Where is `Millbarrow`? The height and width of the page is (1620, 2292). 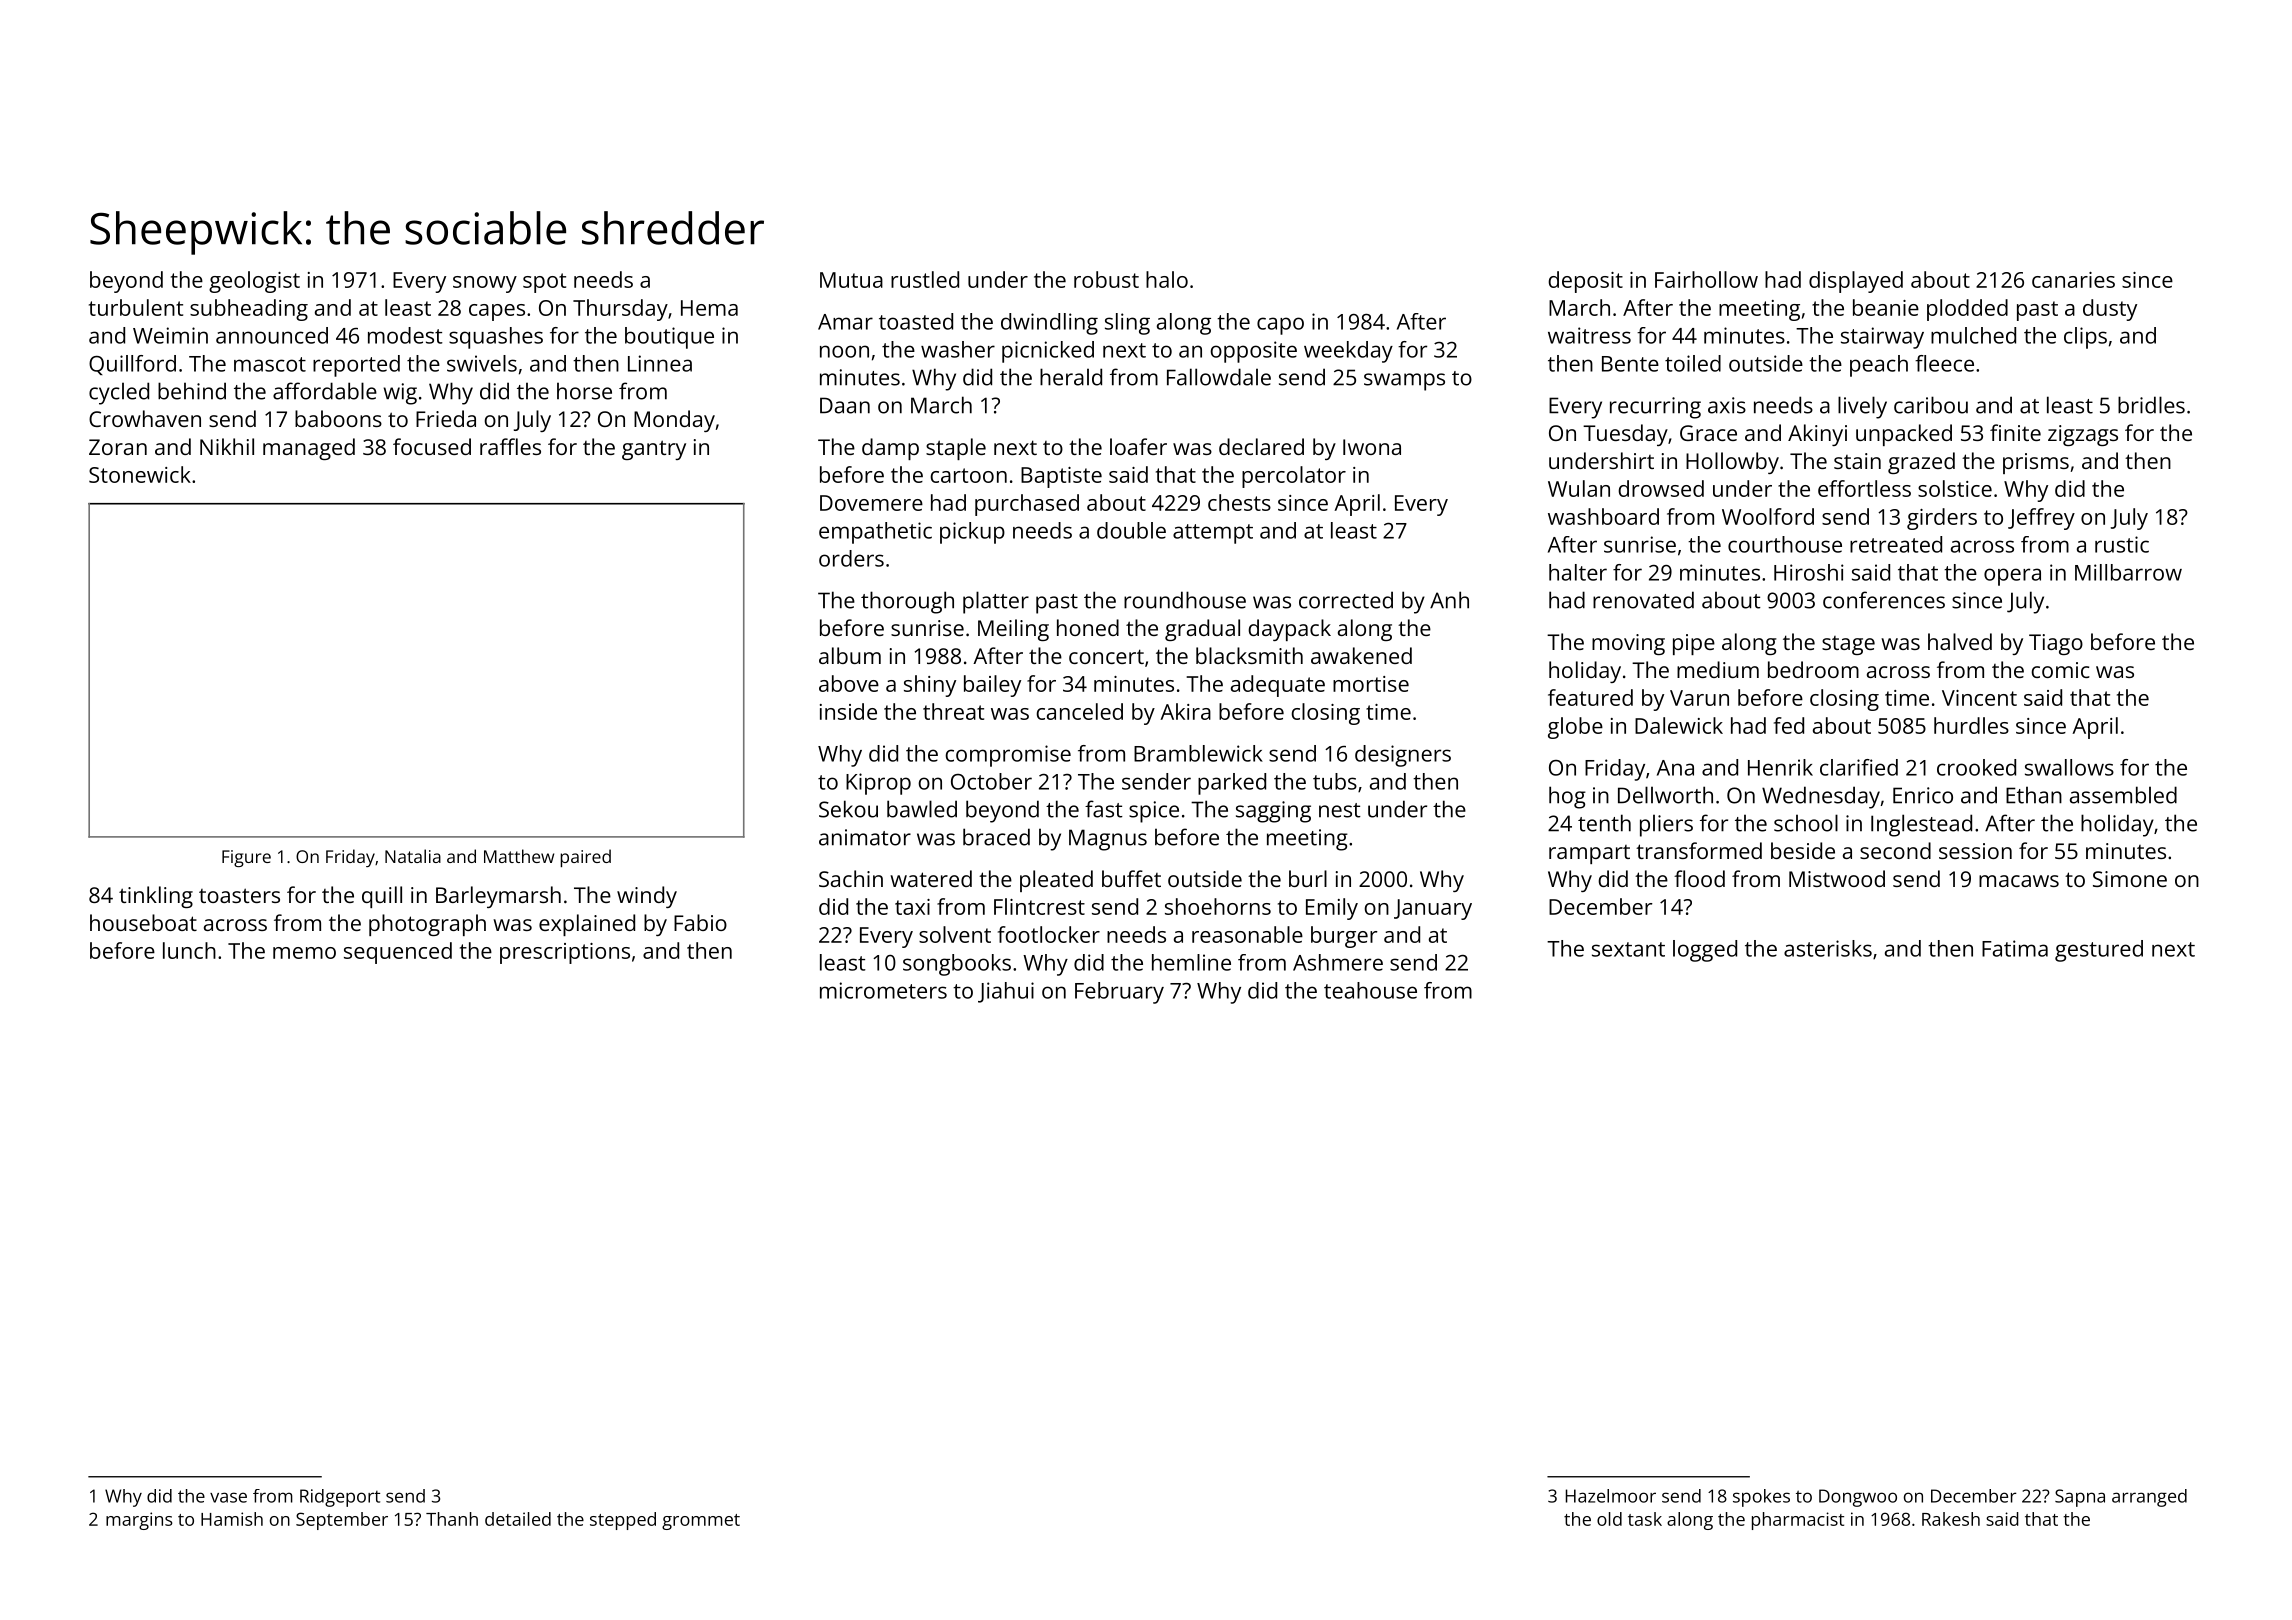
Millbarrow is located at coordinates (2128, 572).
